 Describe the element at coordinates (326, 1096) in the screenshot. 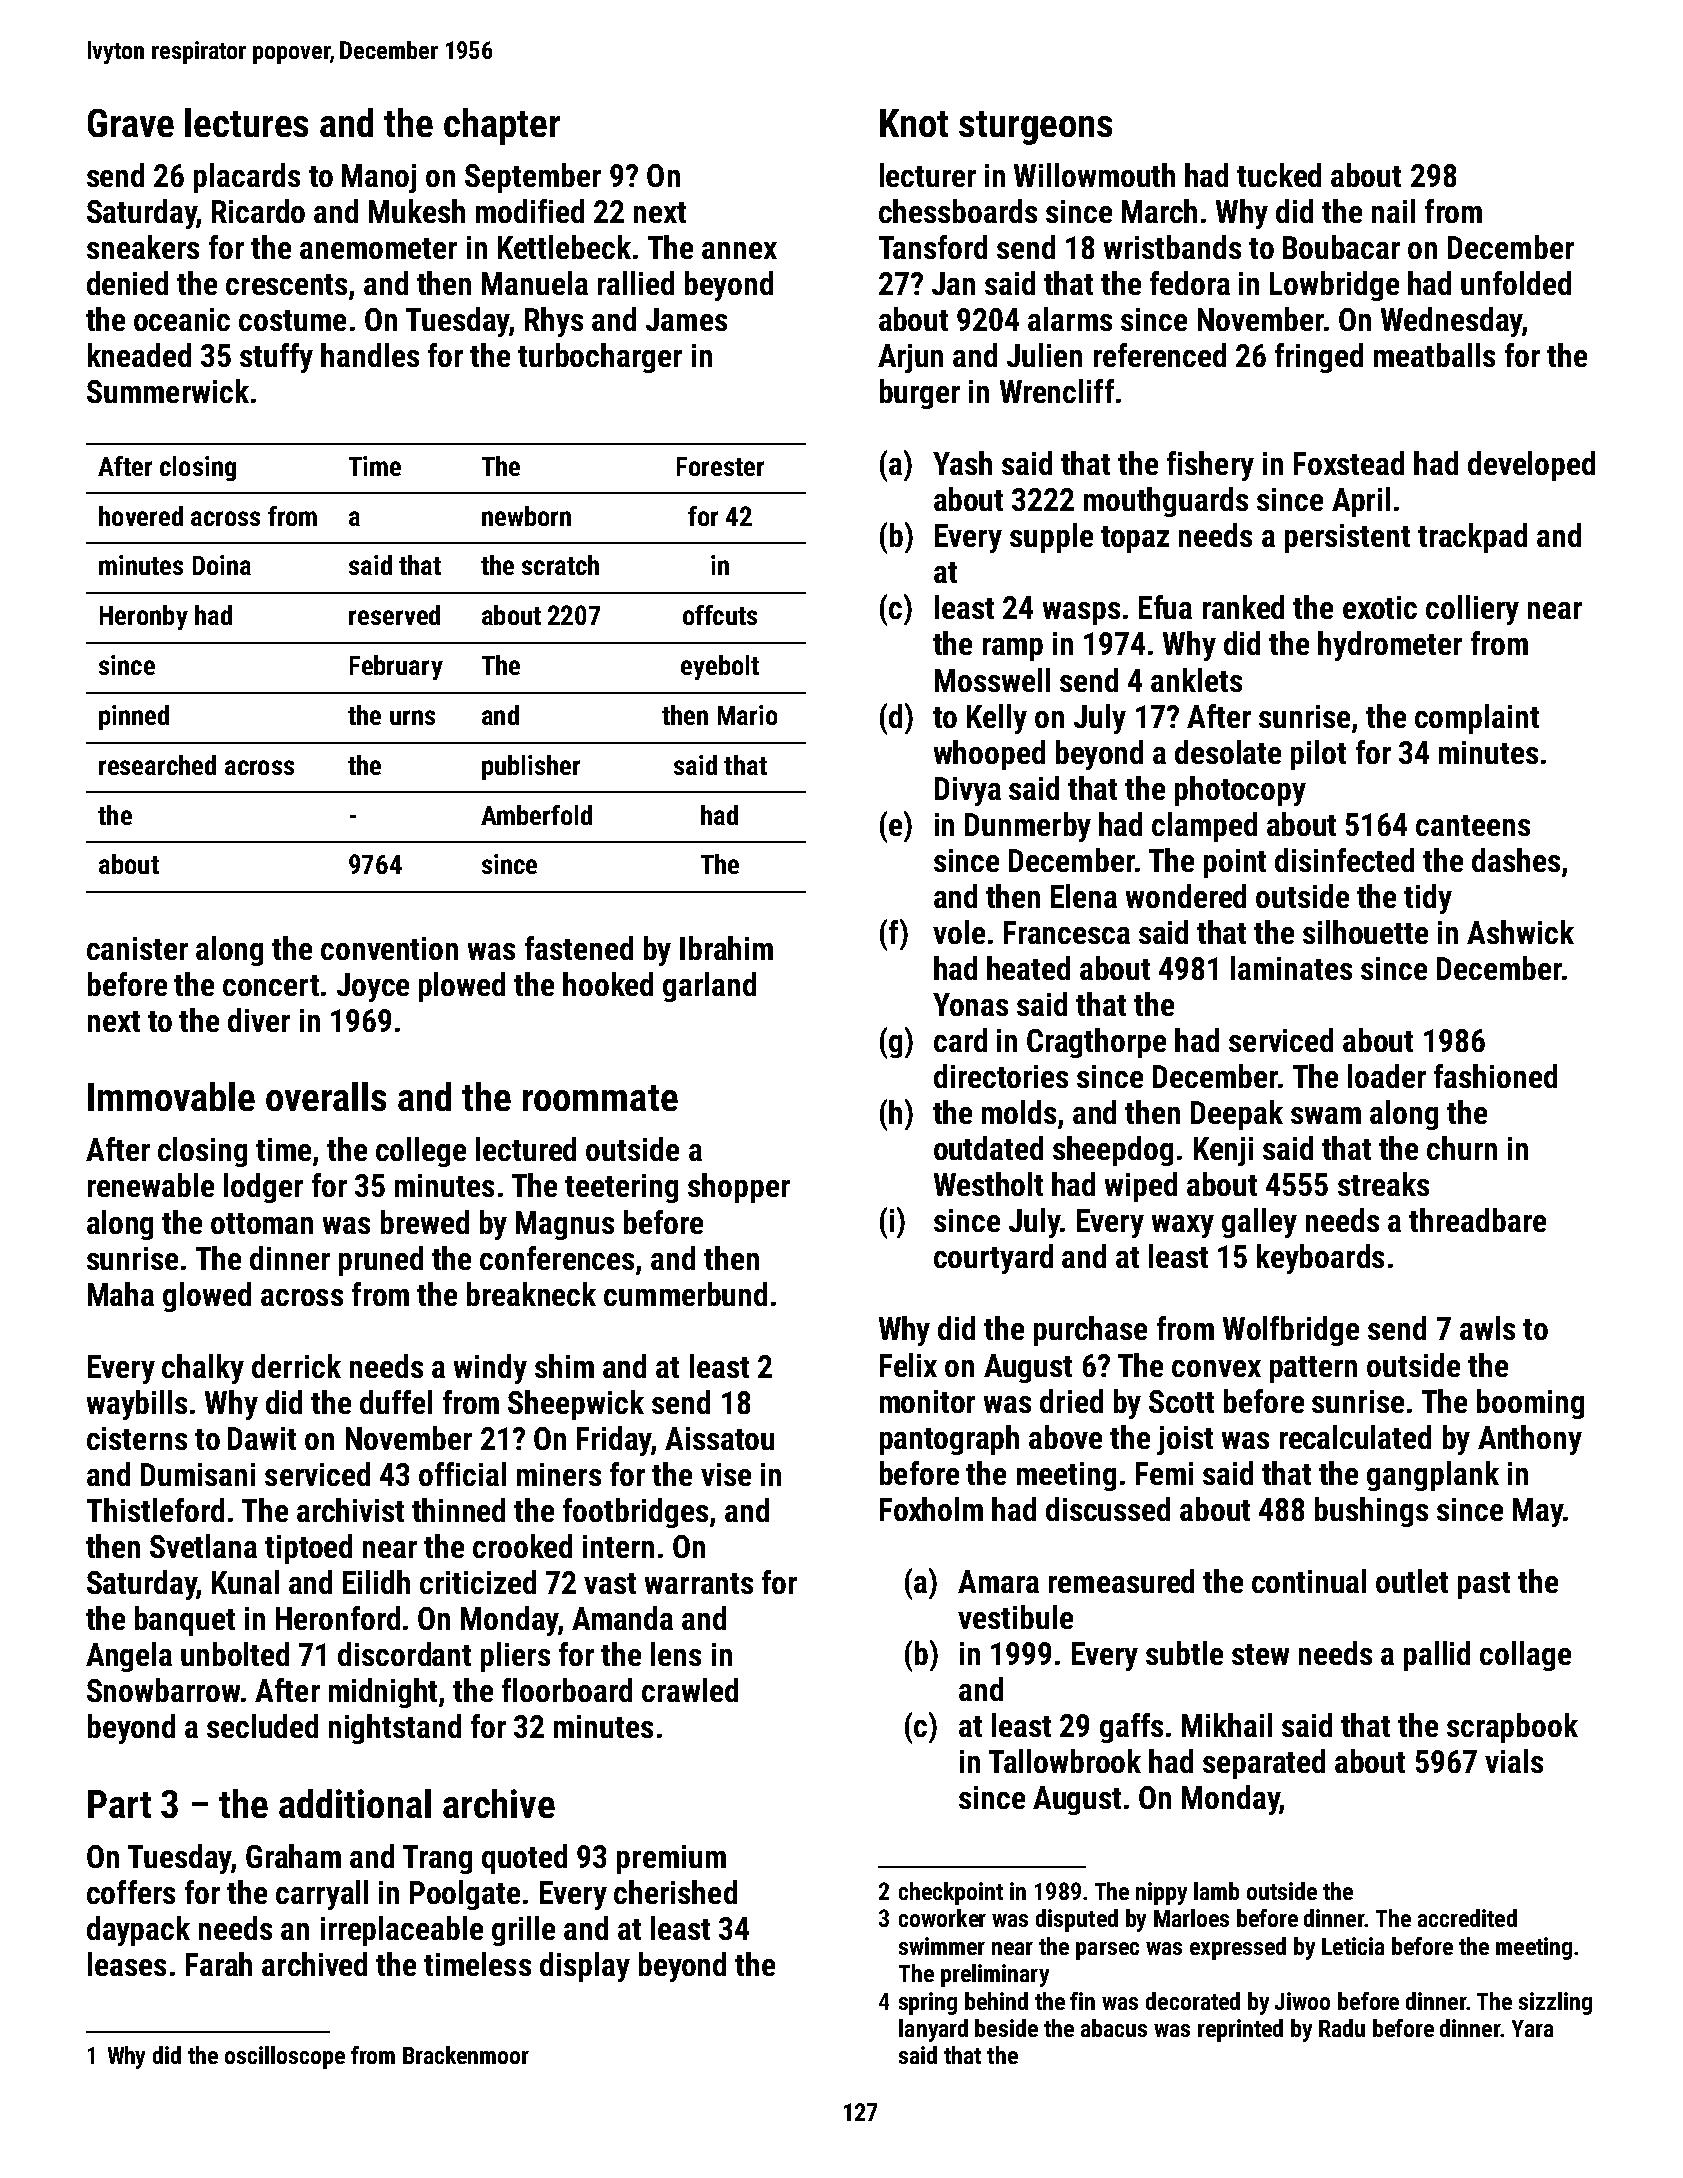

I see `overalls` at that location.
